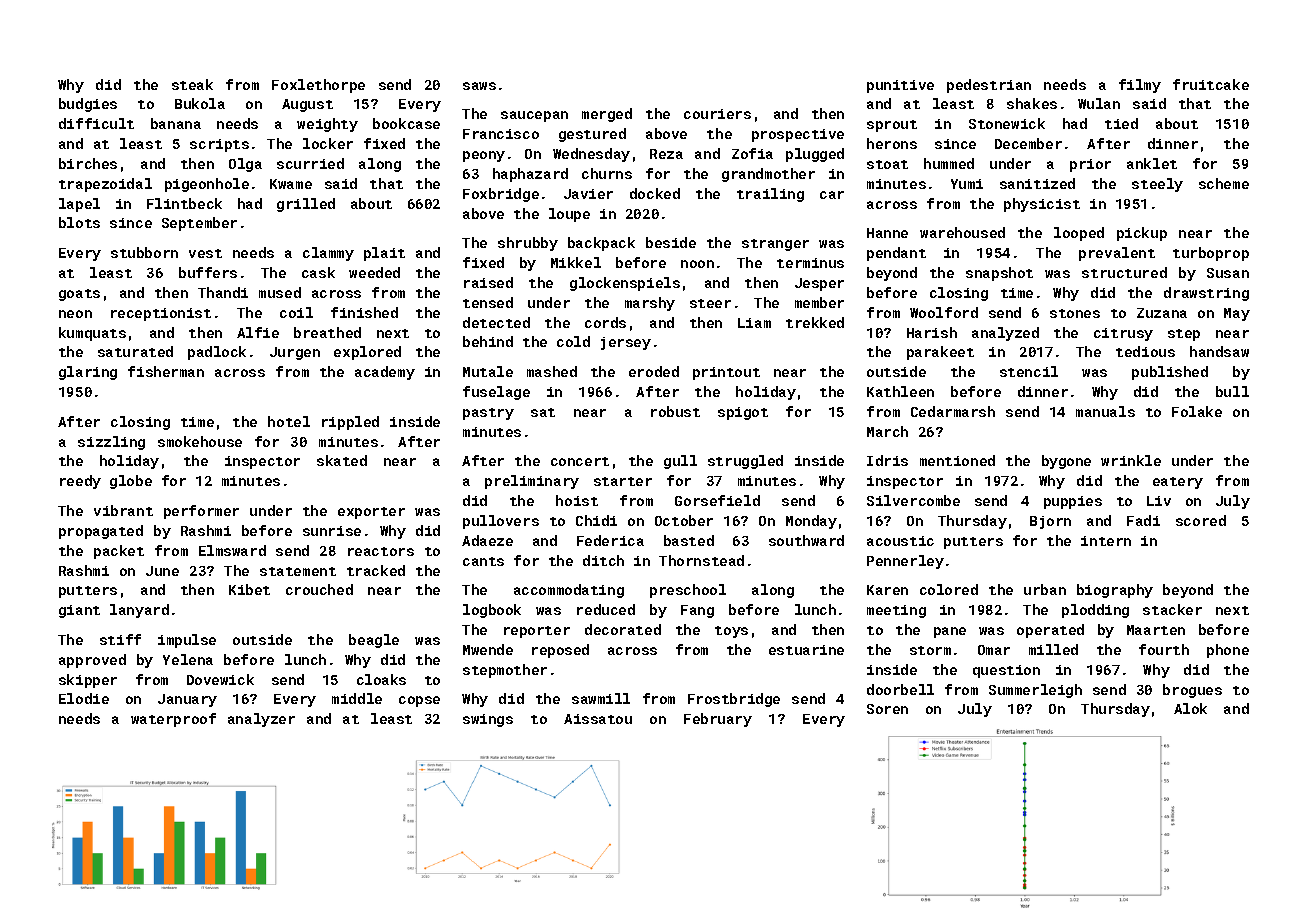  Describe the element at coordinates (900, 86) in the image. I see `punitive` at that location.
